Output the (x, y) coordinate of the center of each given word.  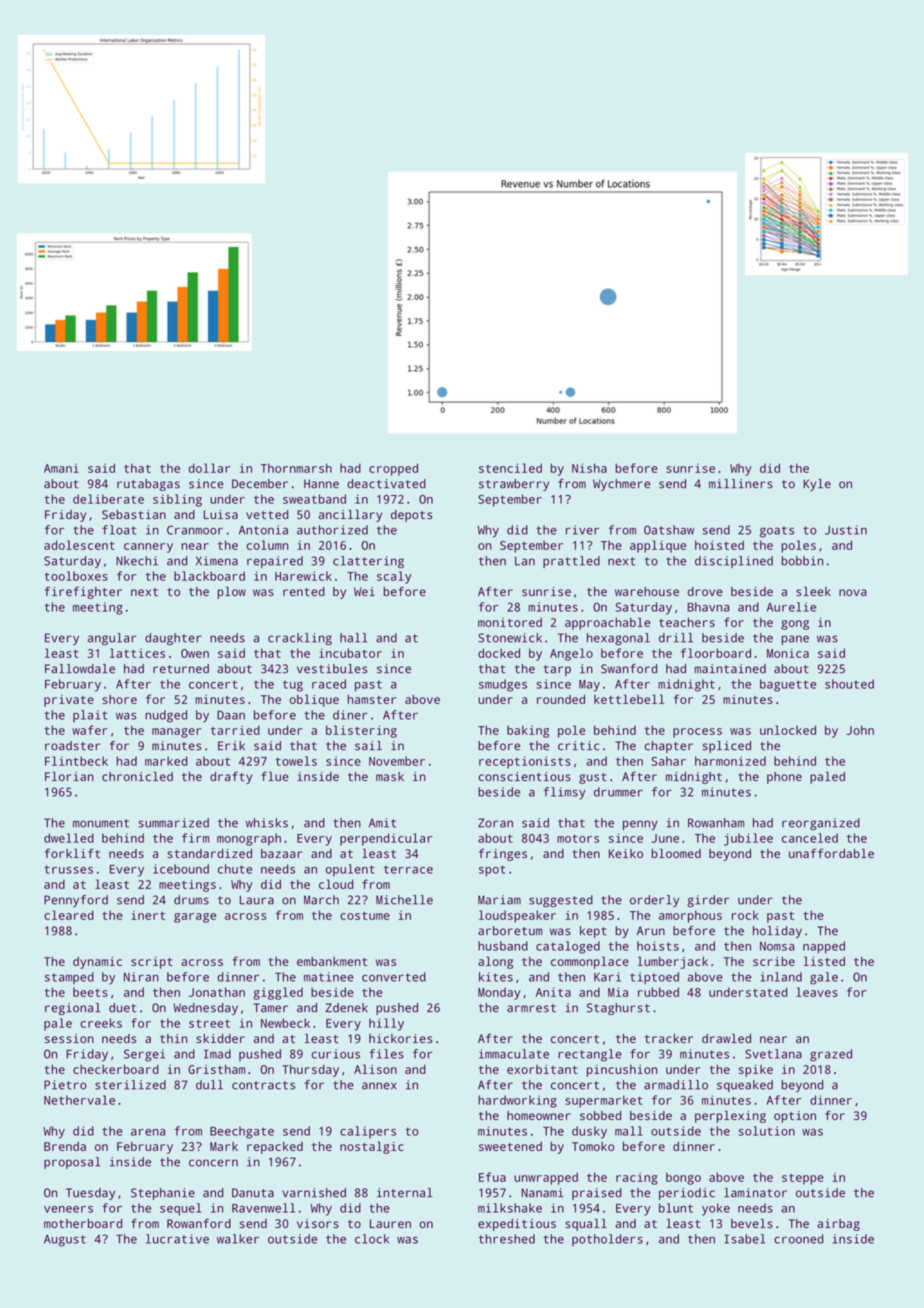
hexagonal (618, 639)
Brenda (65, 1146)
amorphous (690, 916)
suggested (561, 901)
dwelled (69, 838)
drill (676, 638)
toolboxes (76, 576)
